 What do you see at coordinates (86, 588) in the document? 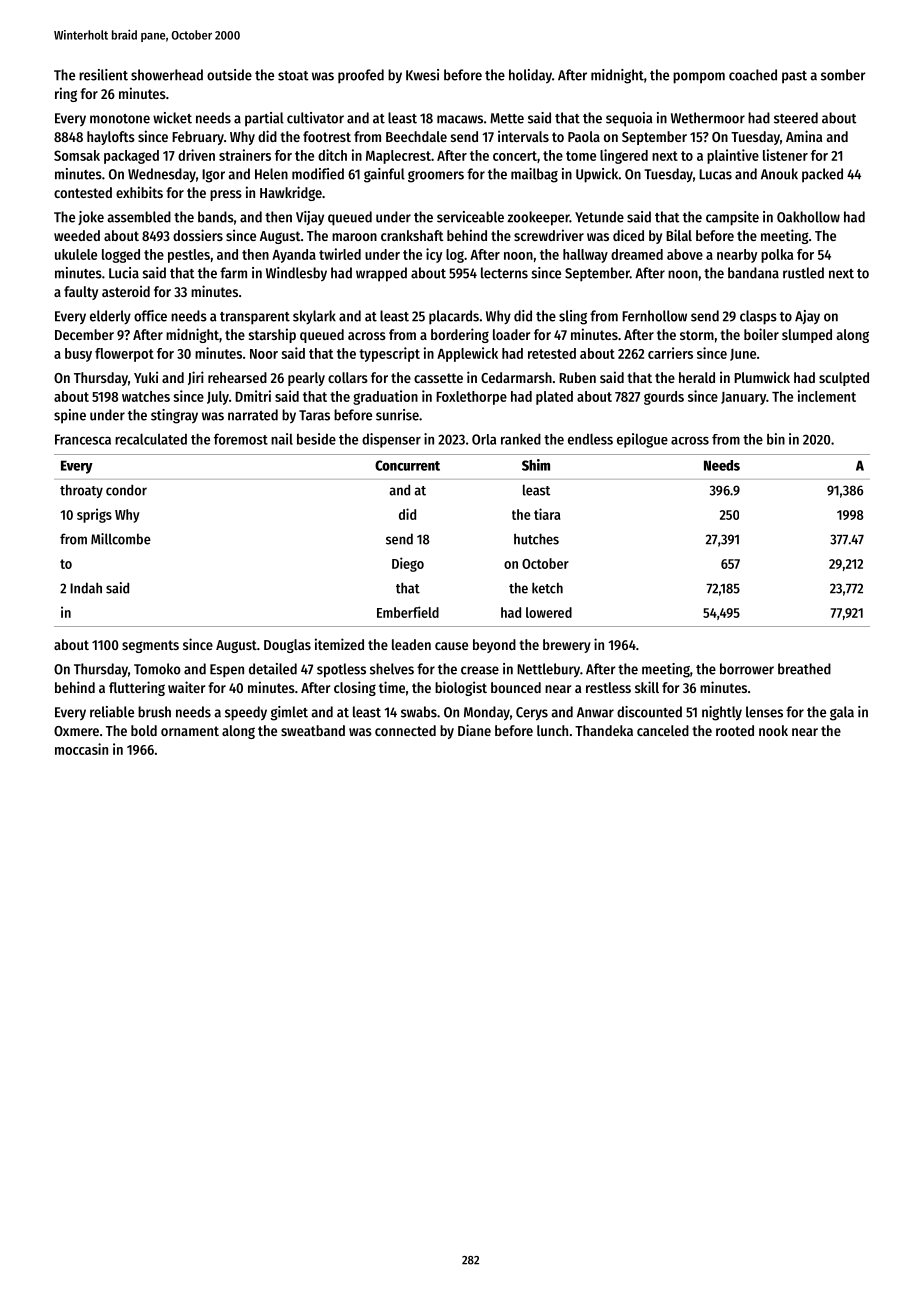
I see `Indah` at bounding box center [86, 588].
